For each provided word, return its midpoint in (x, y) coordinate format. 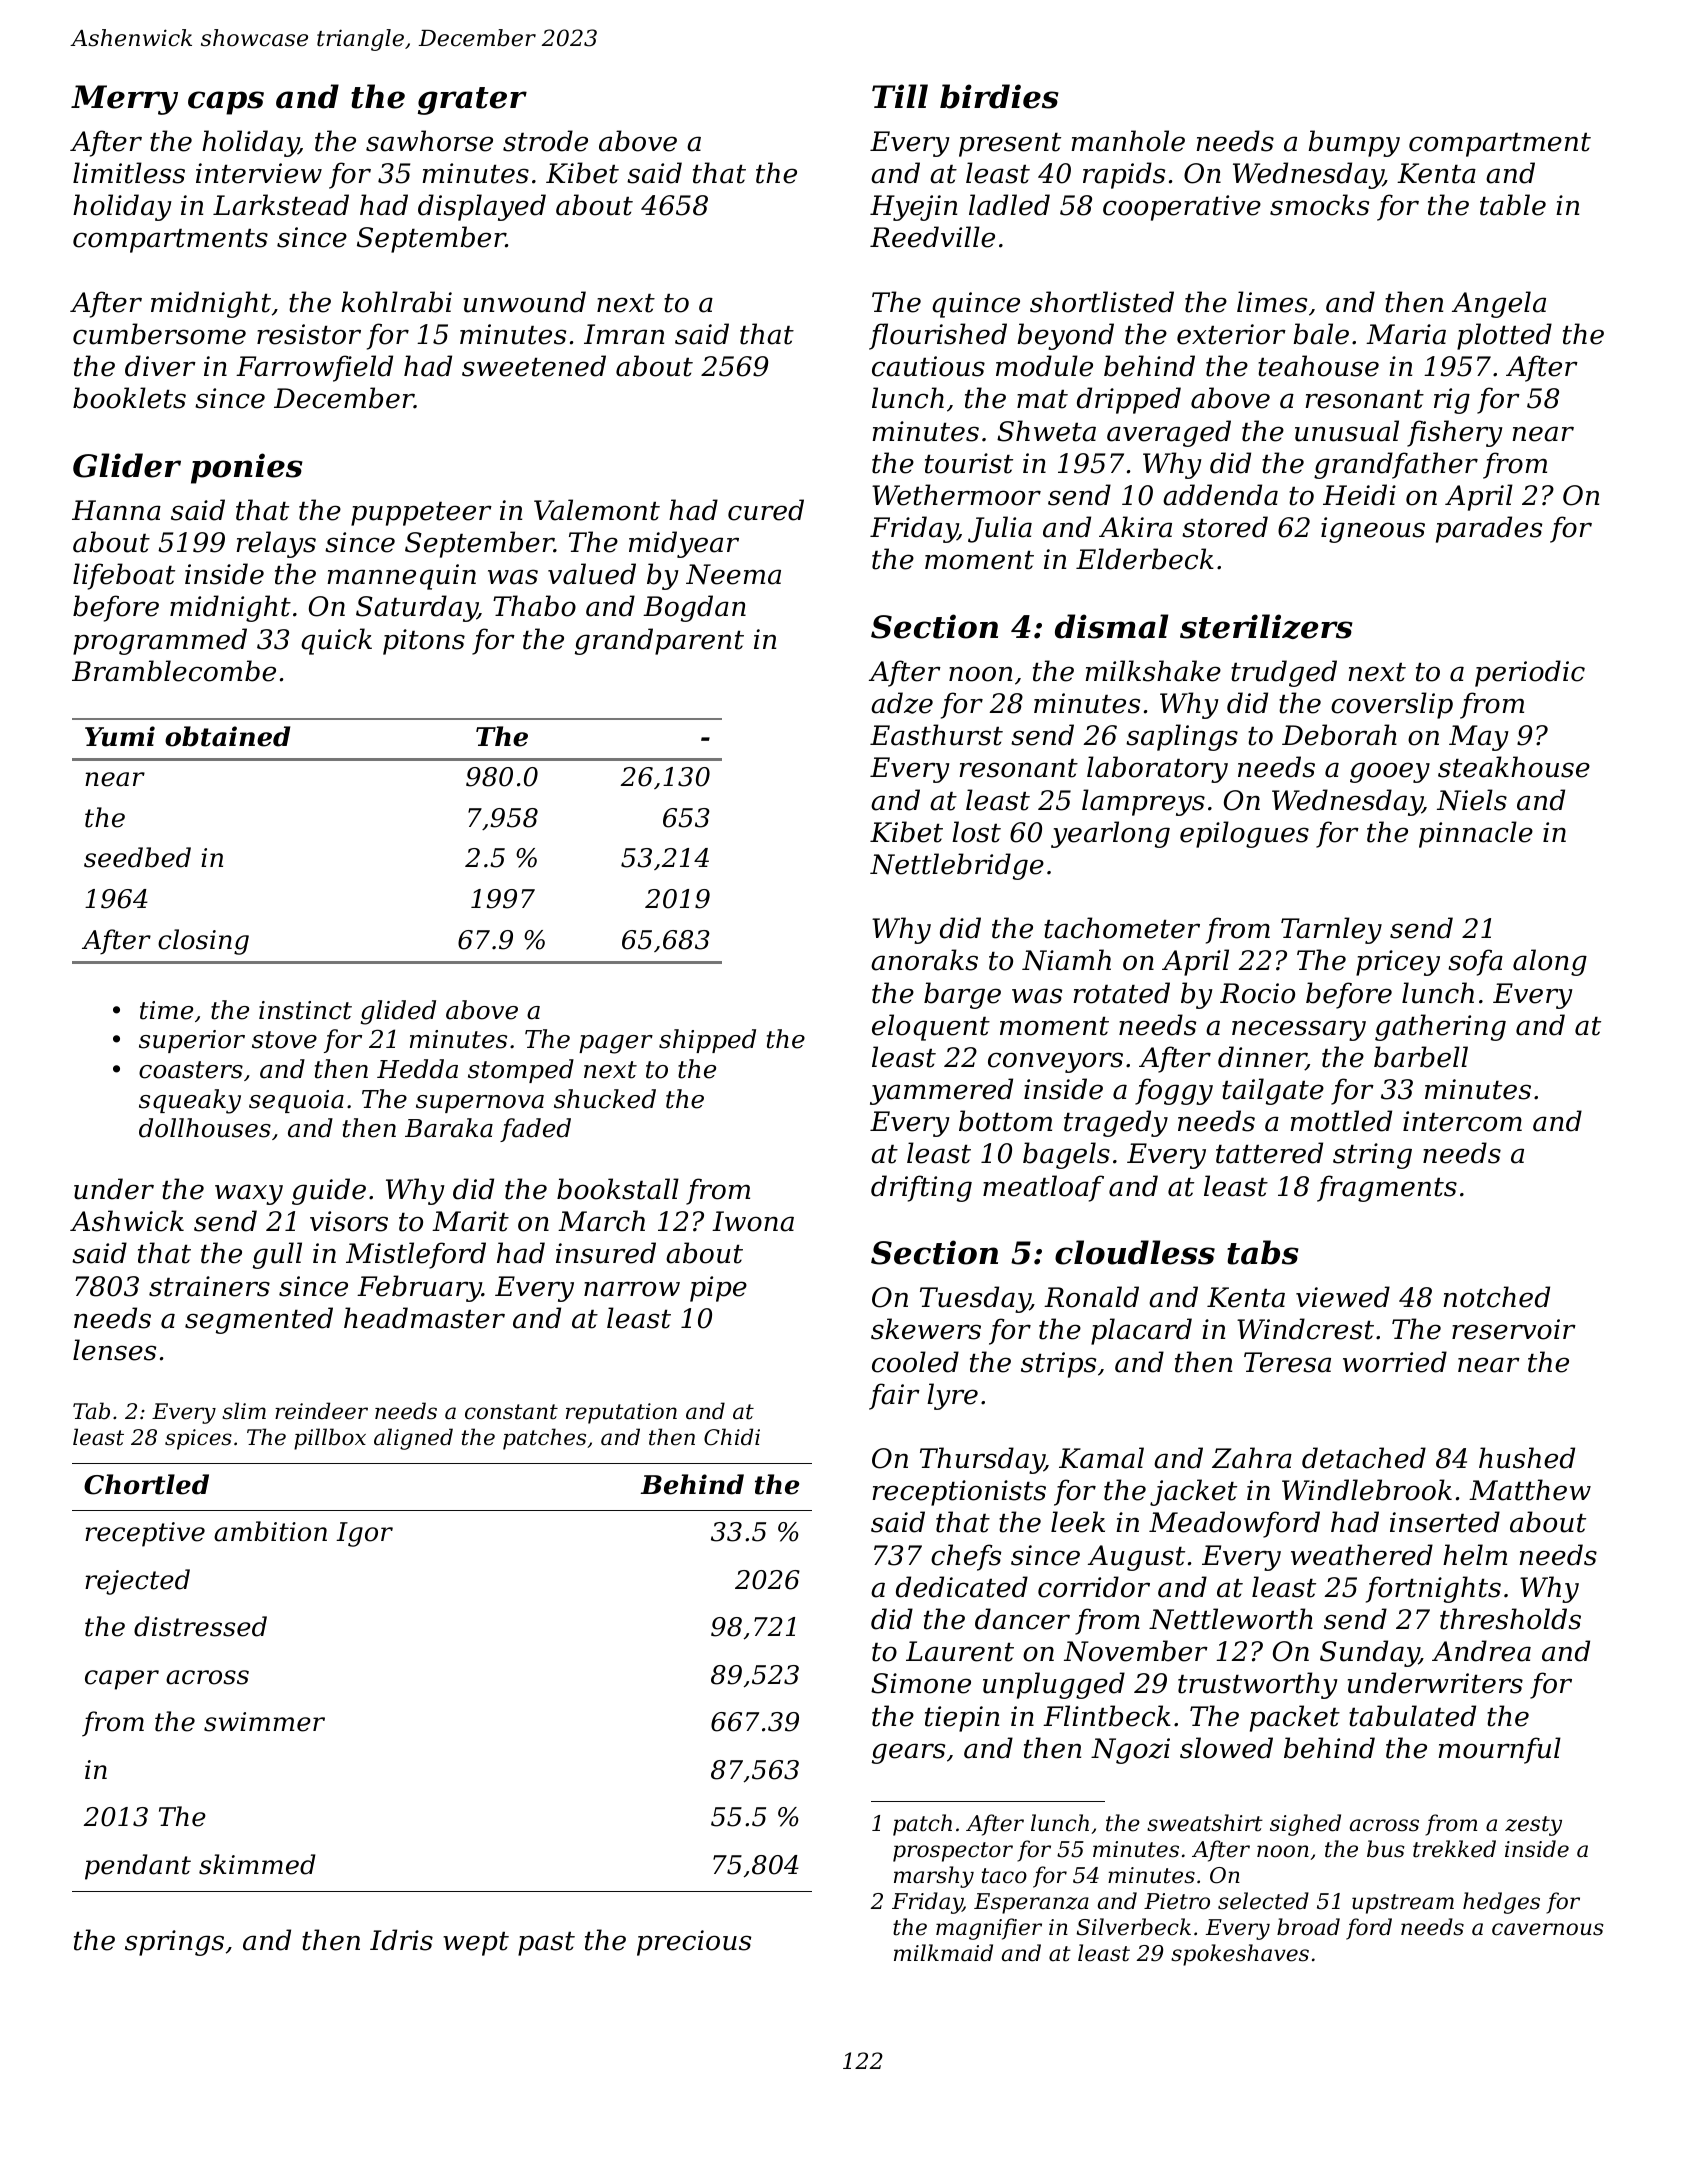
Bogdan (694, 608)
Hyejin (913, 208)
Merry (124, 100)
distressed (200, 1626)
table (1513, 205)
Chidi (732, 1437)
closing (203, 942)
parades (1489, 529)
